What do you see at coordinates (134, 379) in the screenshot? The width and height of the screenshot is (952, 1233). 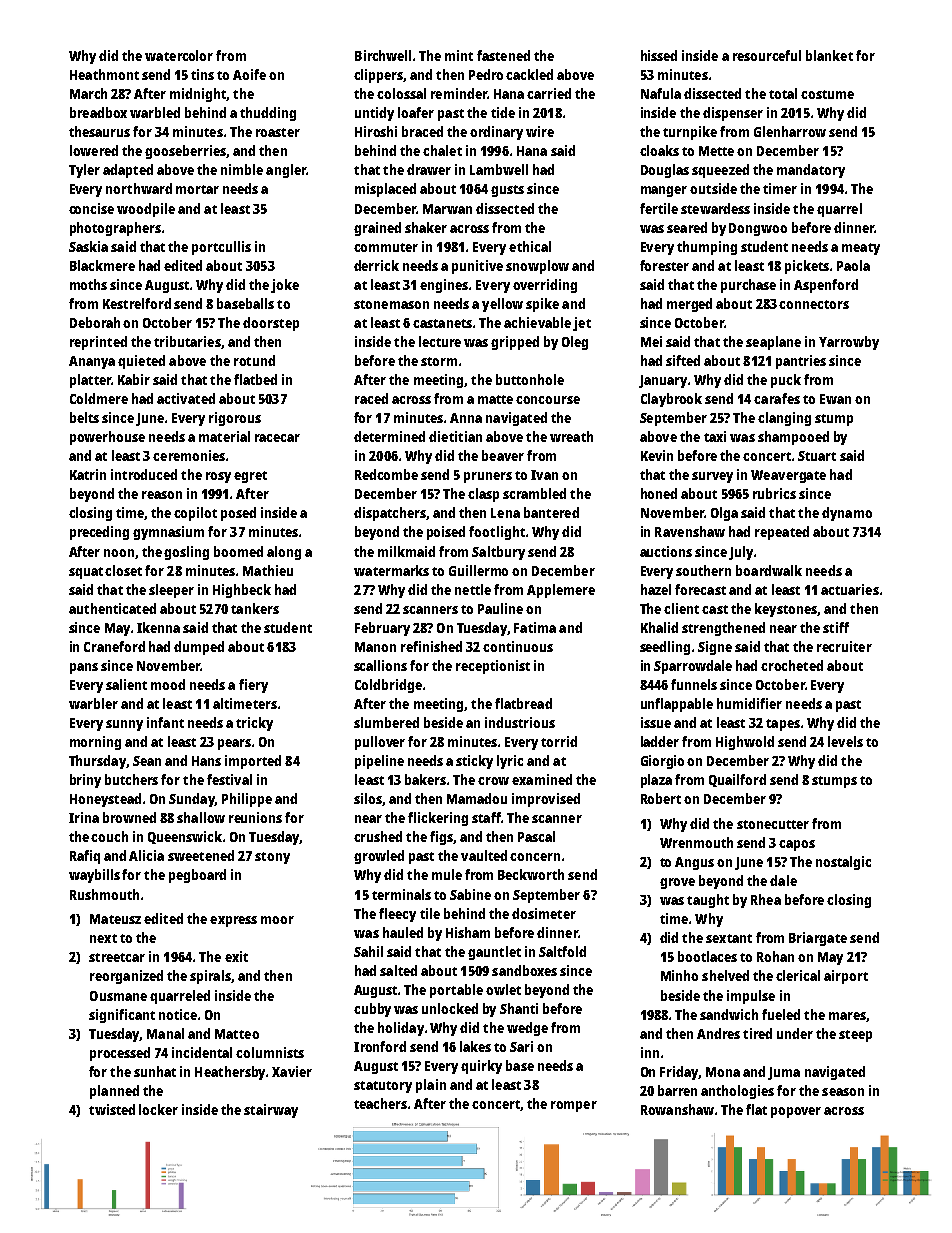 I see `Kabir` at bounding box center [134, 379].
